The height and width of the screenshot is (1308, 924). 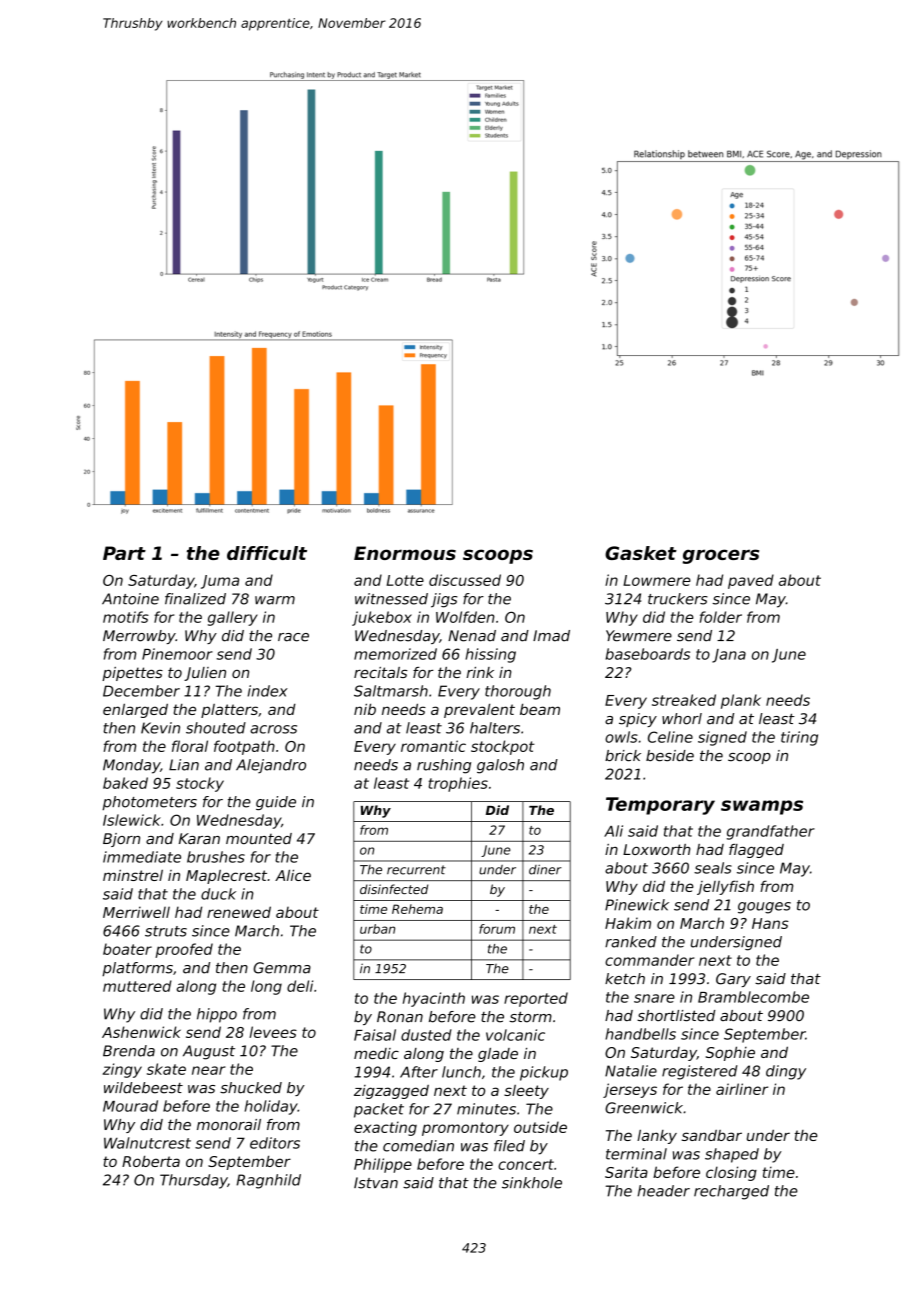 I want to click on grocers, so click(x=721, y=556).
